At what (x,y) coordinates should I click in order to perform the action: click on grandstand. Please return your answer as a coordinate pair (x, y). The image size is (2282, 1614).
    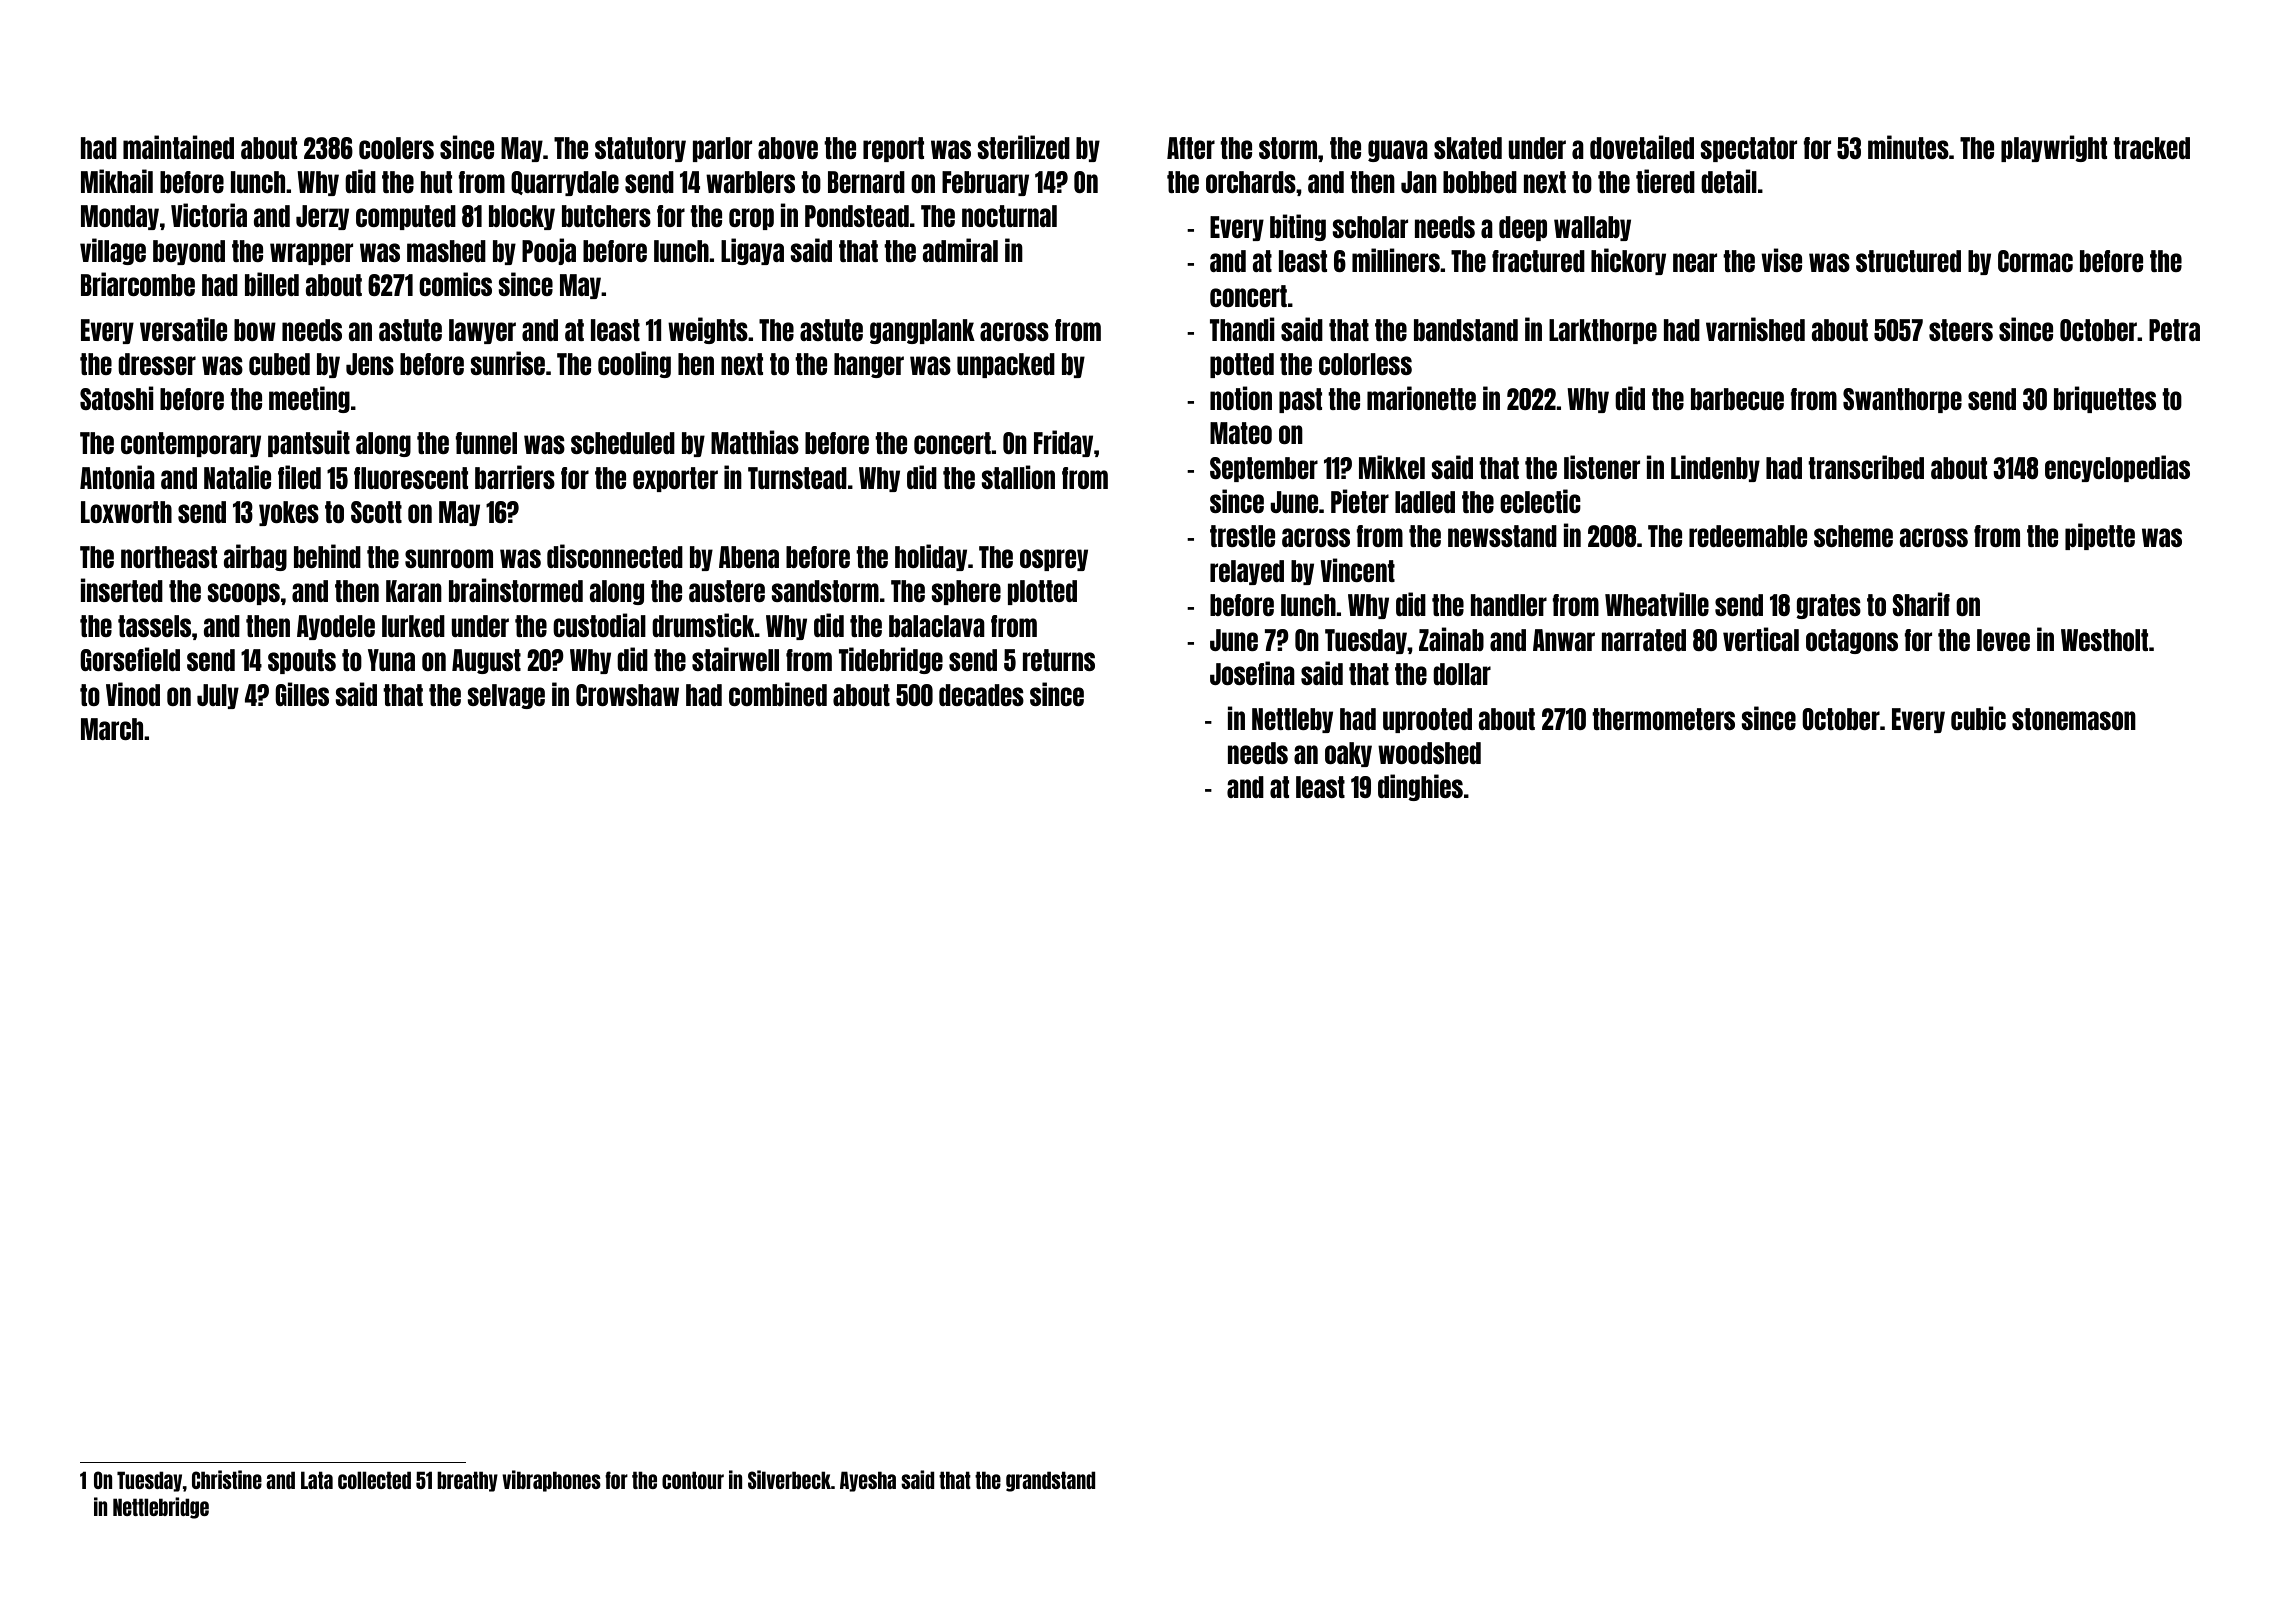
    Looking at the image, I should click on (1051, 1481).
